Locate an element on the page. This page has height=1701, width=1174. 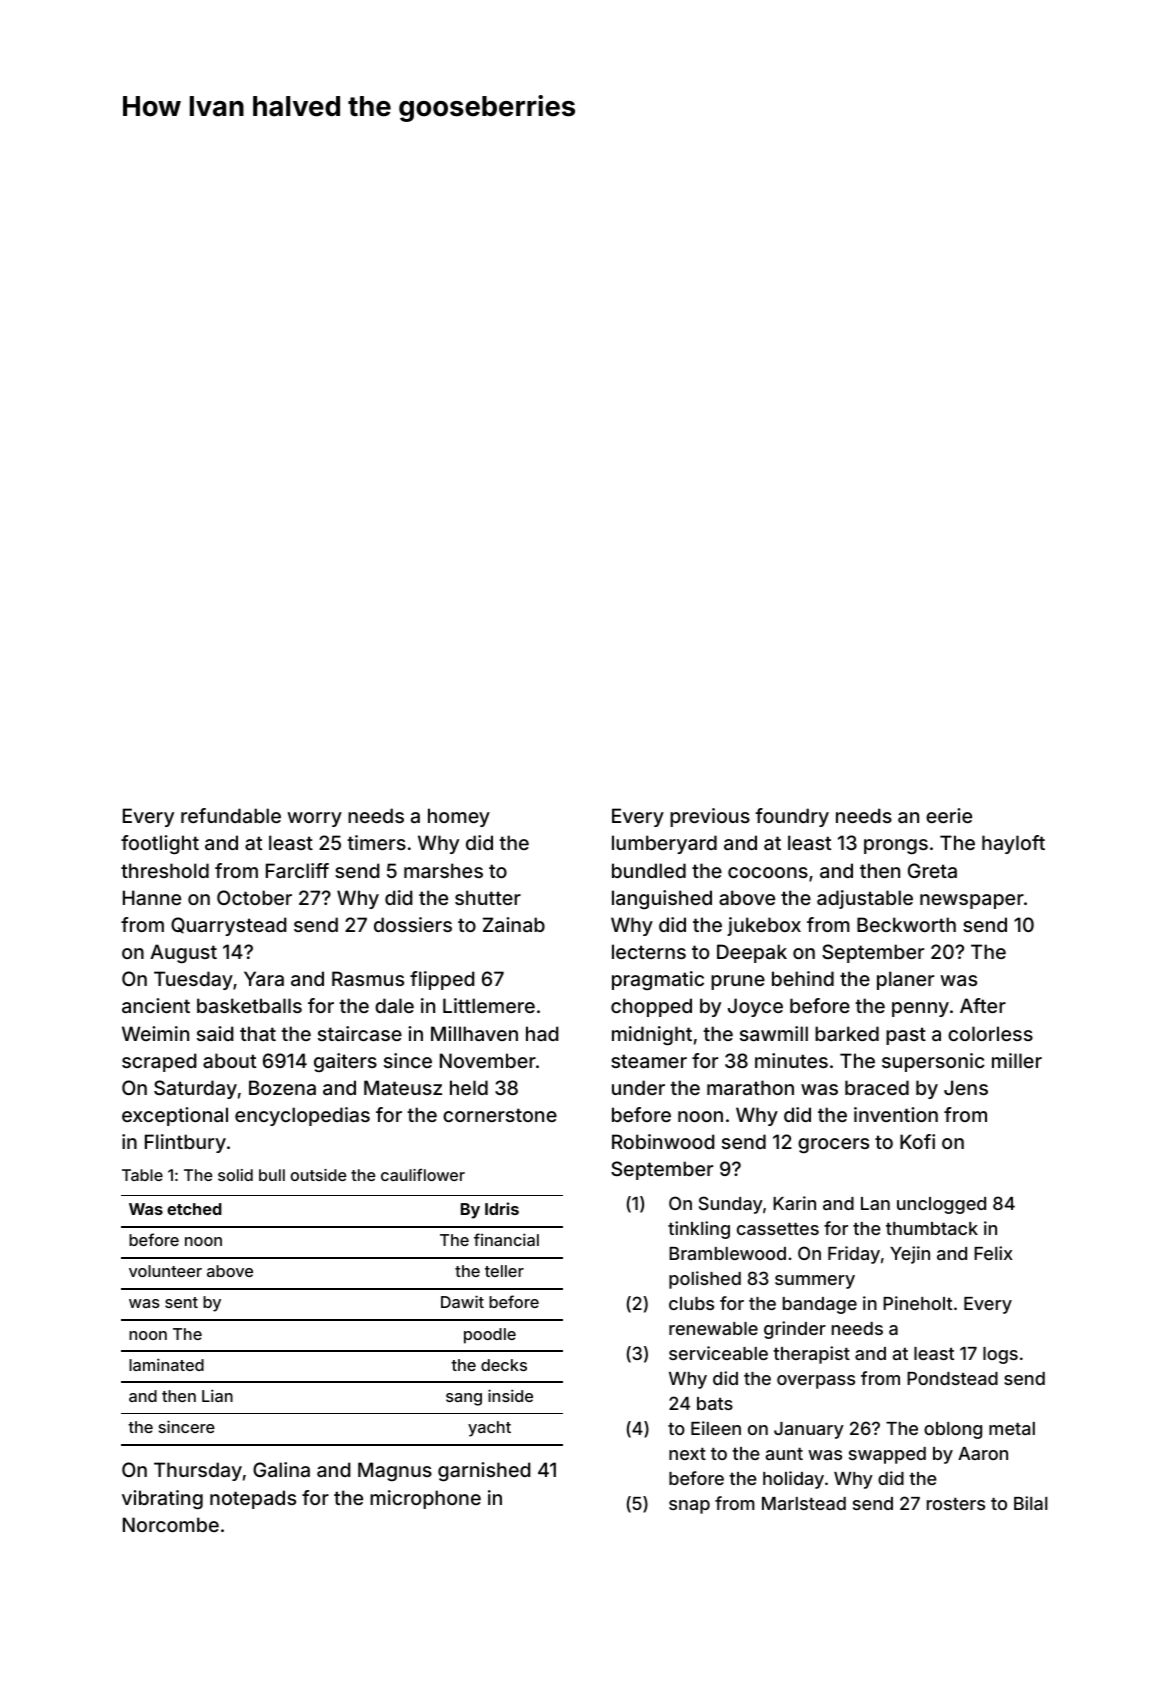
laminated is located at coordinates (166, 1364).
